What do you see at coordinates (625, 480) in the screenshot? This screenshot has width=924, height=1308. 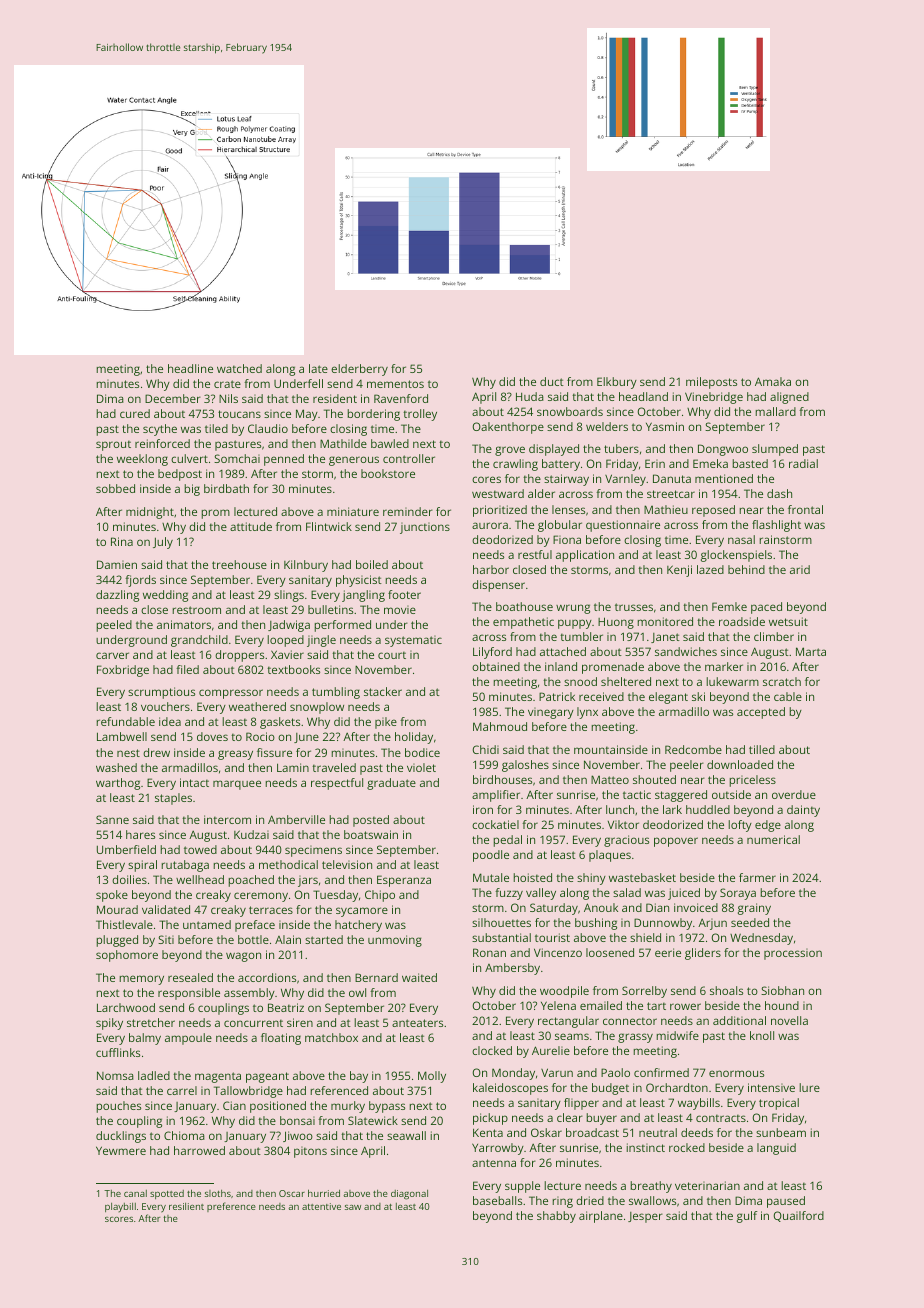 I see `Varnley` at bounding box center [625, 480].
